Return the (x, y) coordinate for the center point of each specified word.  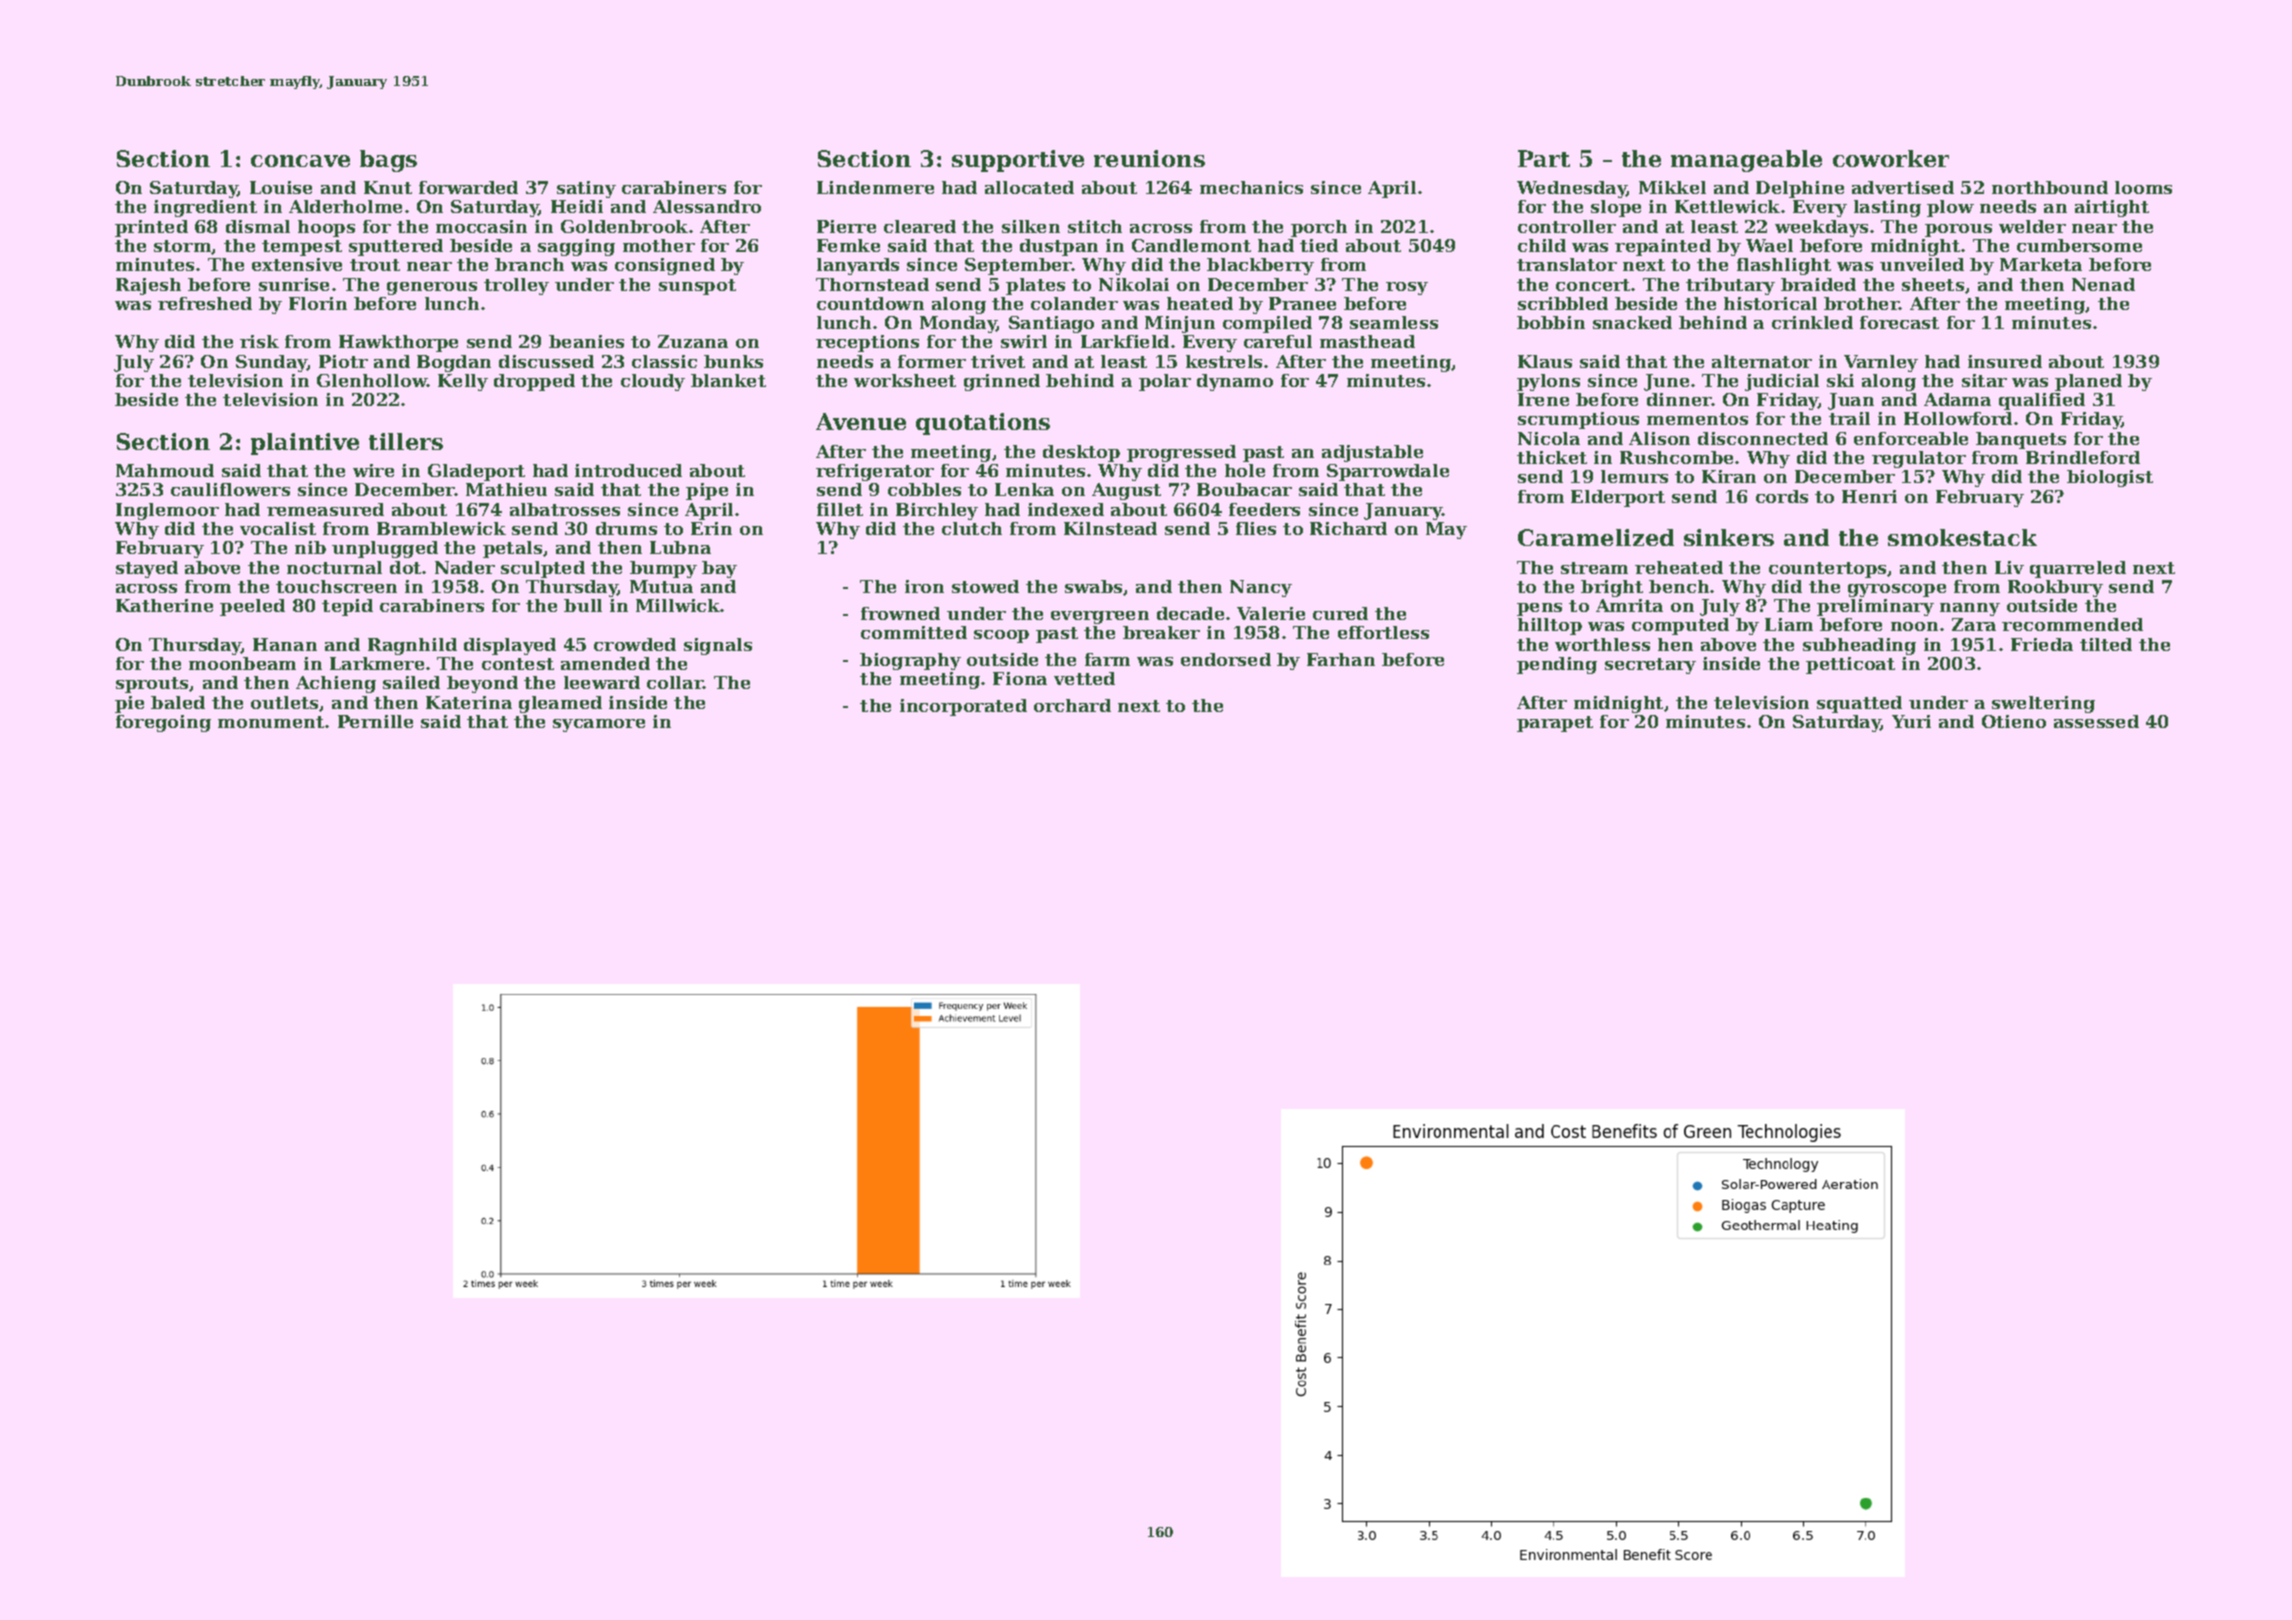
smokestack (1962, 537)
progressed (1181, 453)
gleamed (560, 704)
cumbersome (2079, 245)
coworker (1891, 158)
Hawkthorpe (398, 343)
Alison (1659, 438)
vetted (1084, 678)
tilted (2106, 644)
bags (388, 161)
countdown (870, 303)
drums (626, 528)
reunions (1149, 158)
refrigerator (875, 472)
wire (373, 470)
